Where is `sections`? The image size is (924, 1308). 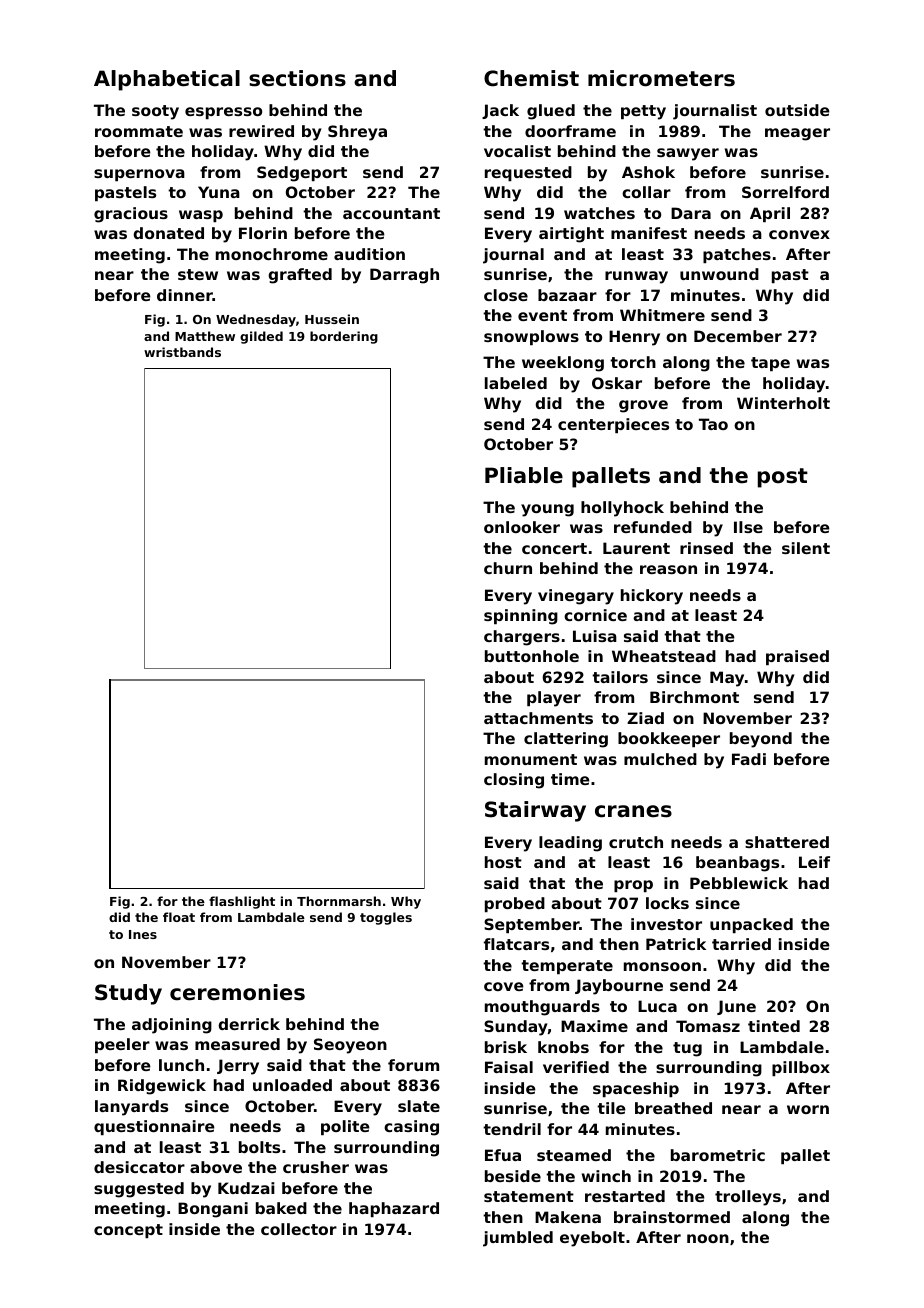
sections is located at coordinates (297, 78).
